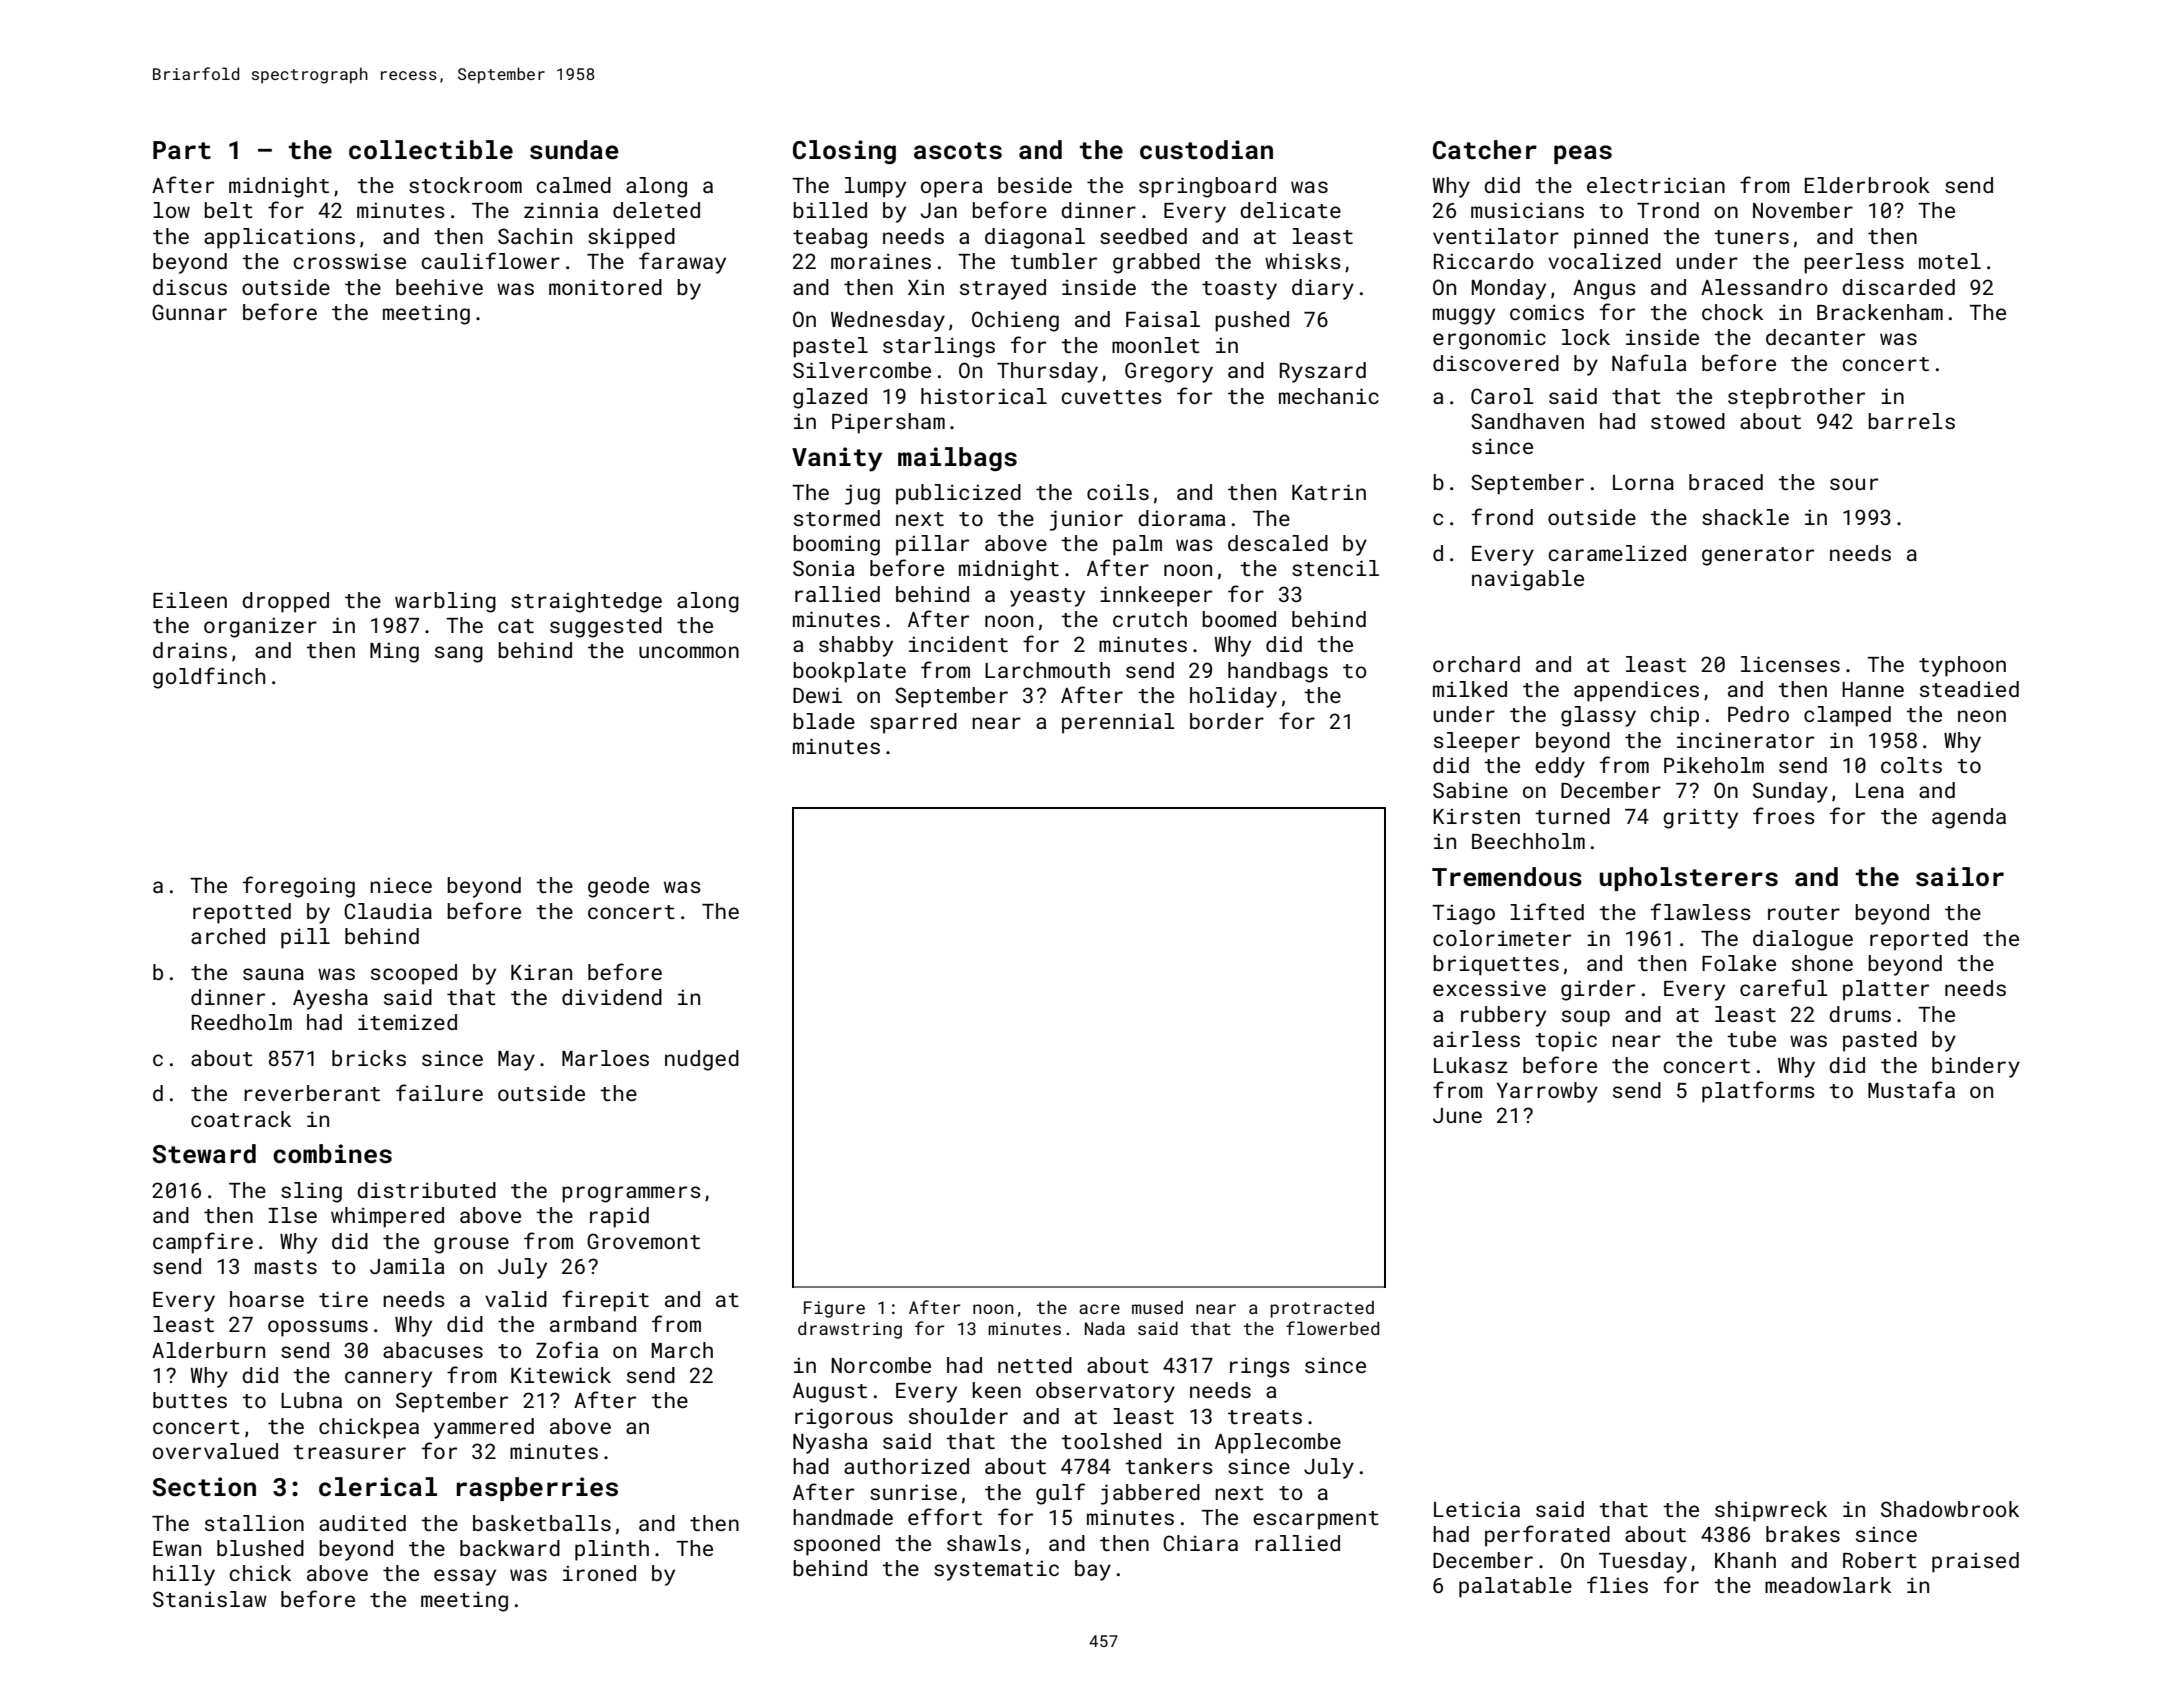  I want to click on Part, so click(182, 150).
